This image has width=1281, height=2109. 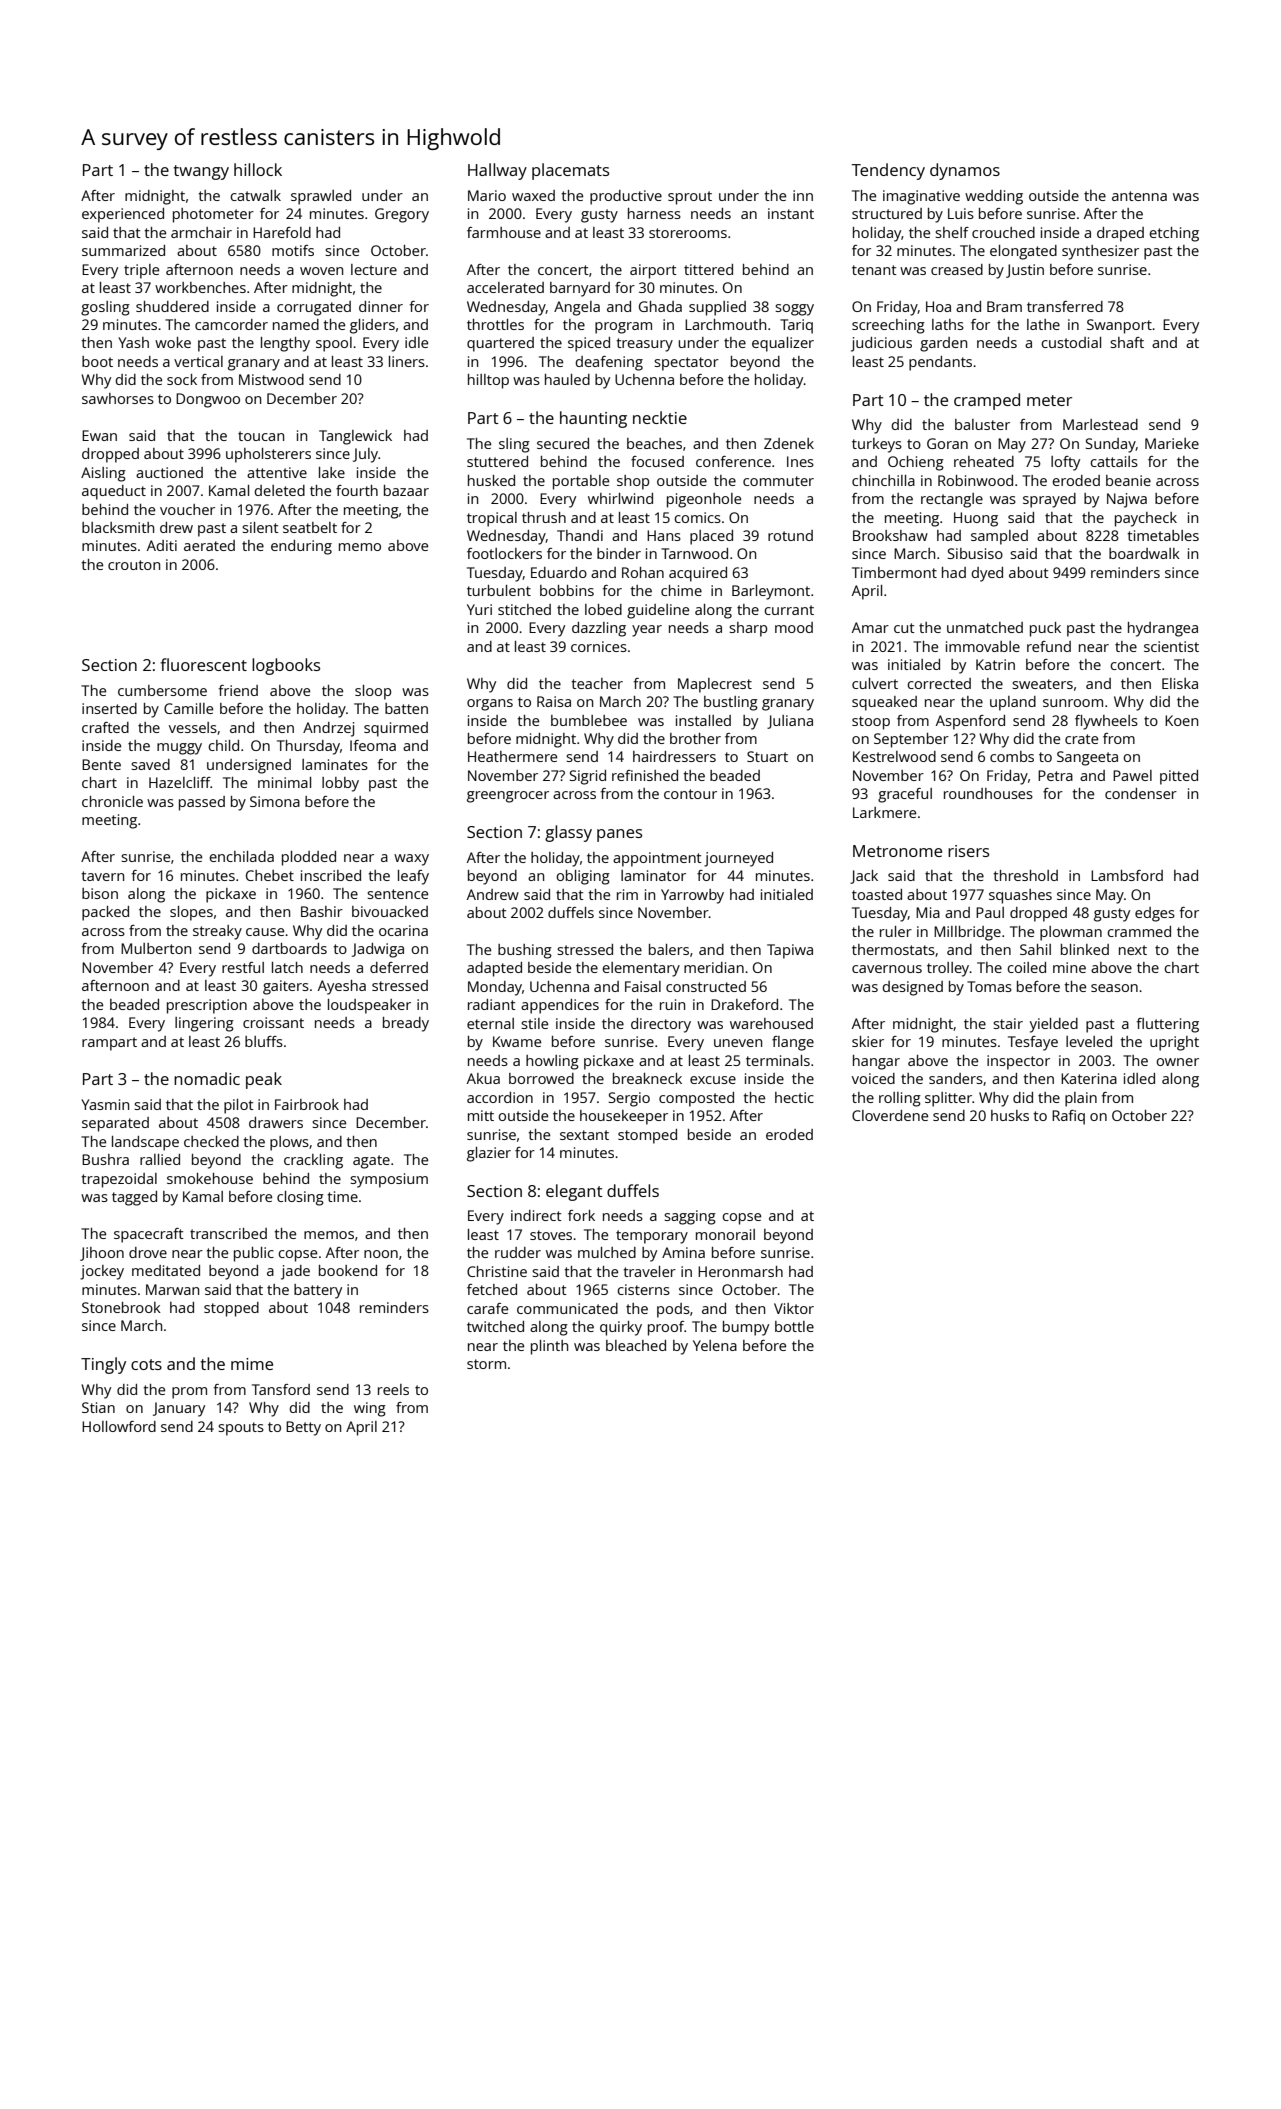 I want to click on turkeys, so click(x=877, y=445).
